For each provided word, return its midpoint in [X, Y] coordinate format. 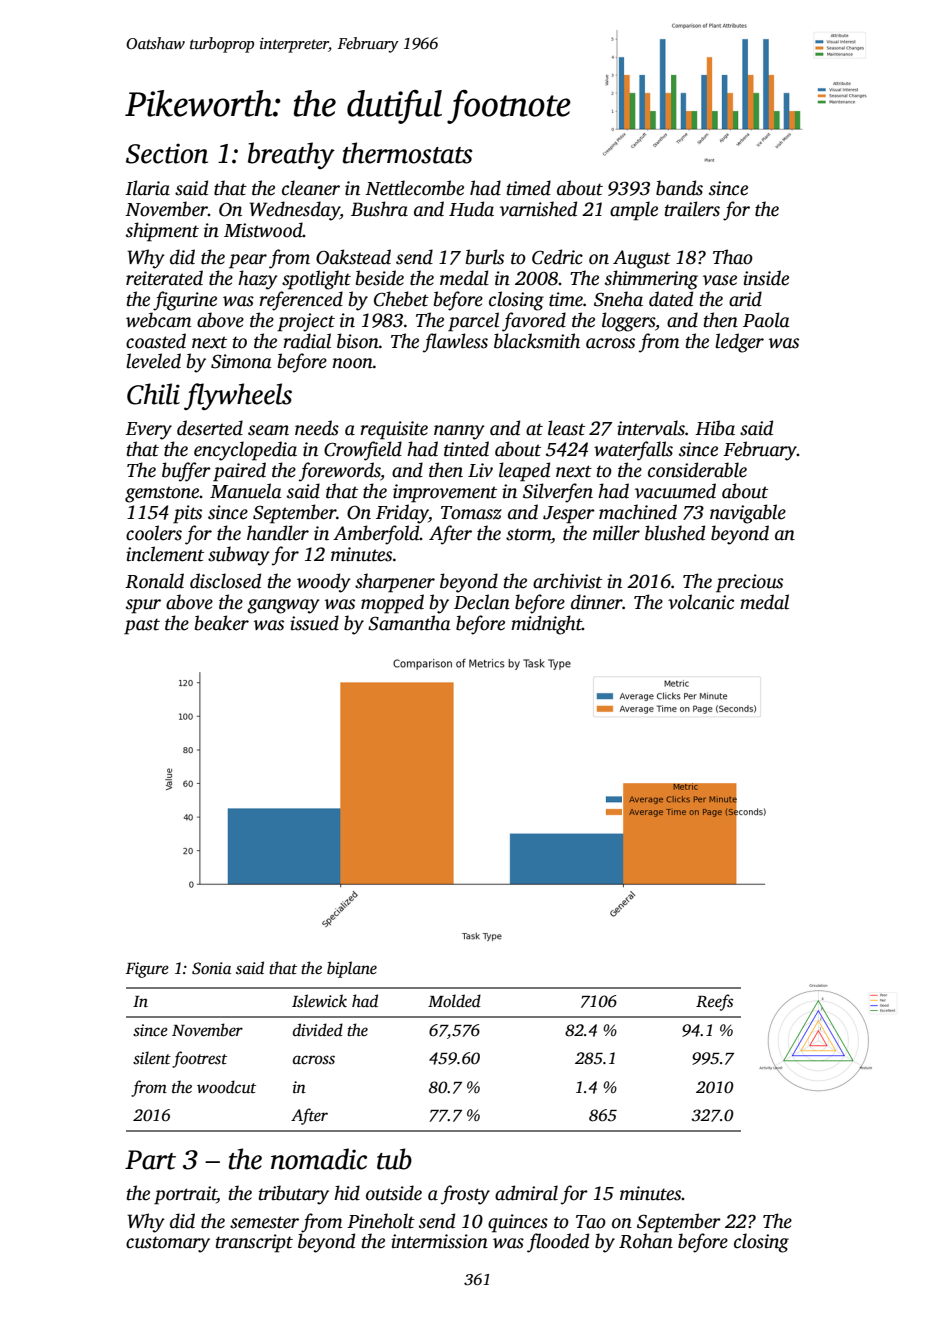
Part [150, 1160]
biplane [352, 969]
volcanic [701, 602]
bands [679, 188]
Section [167, 153]
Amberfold [376, 535]
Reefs [714, 1002]
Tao [591, 1222]
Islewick [319, 1001]
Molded [454, 1001]
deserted [210, 428]
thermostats [407, 153]
